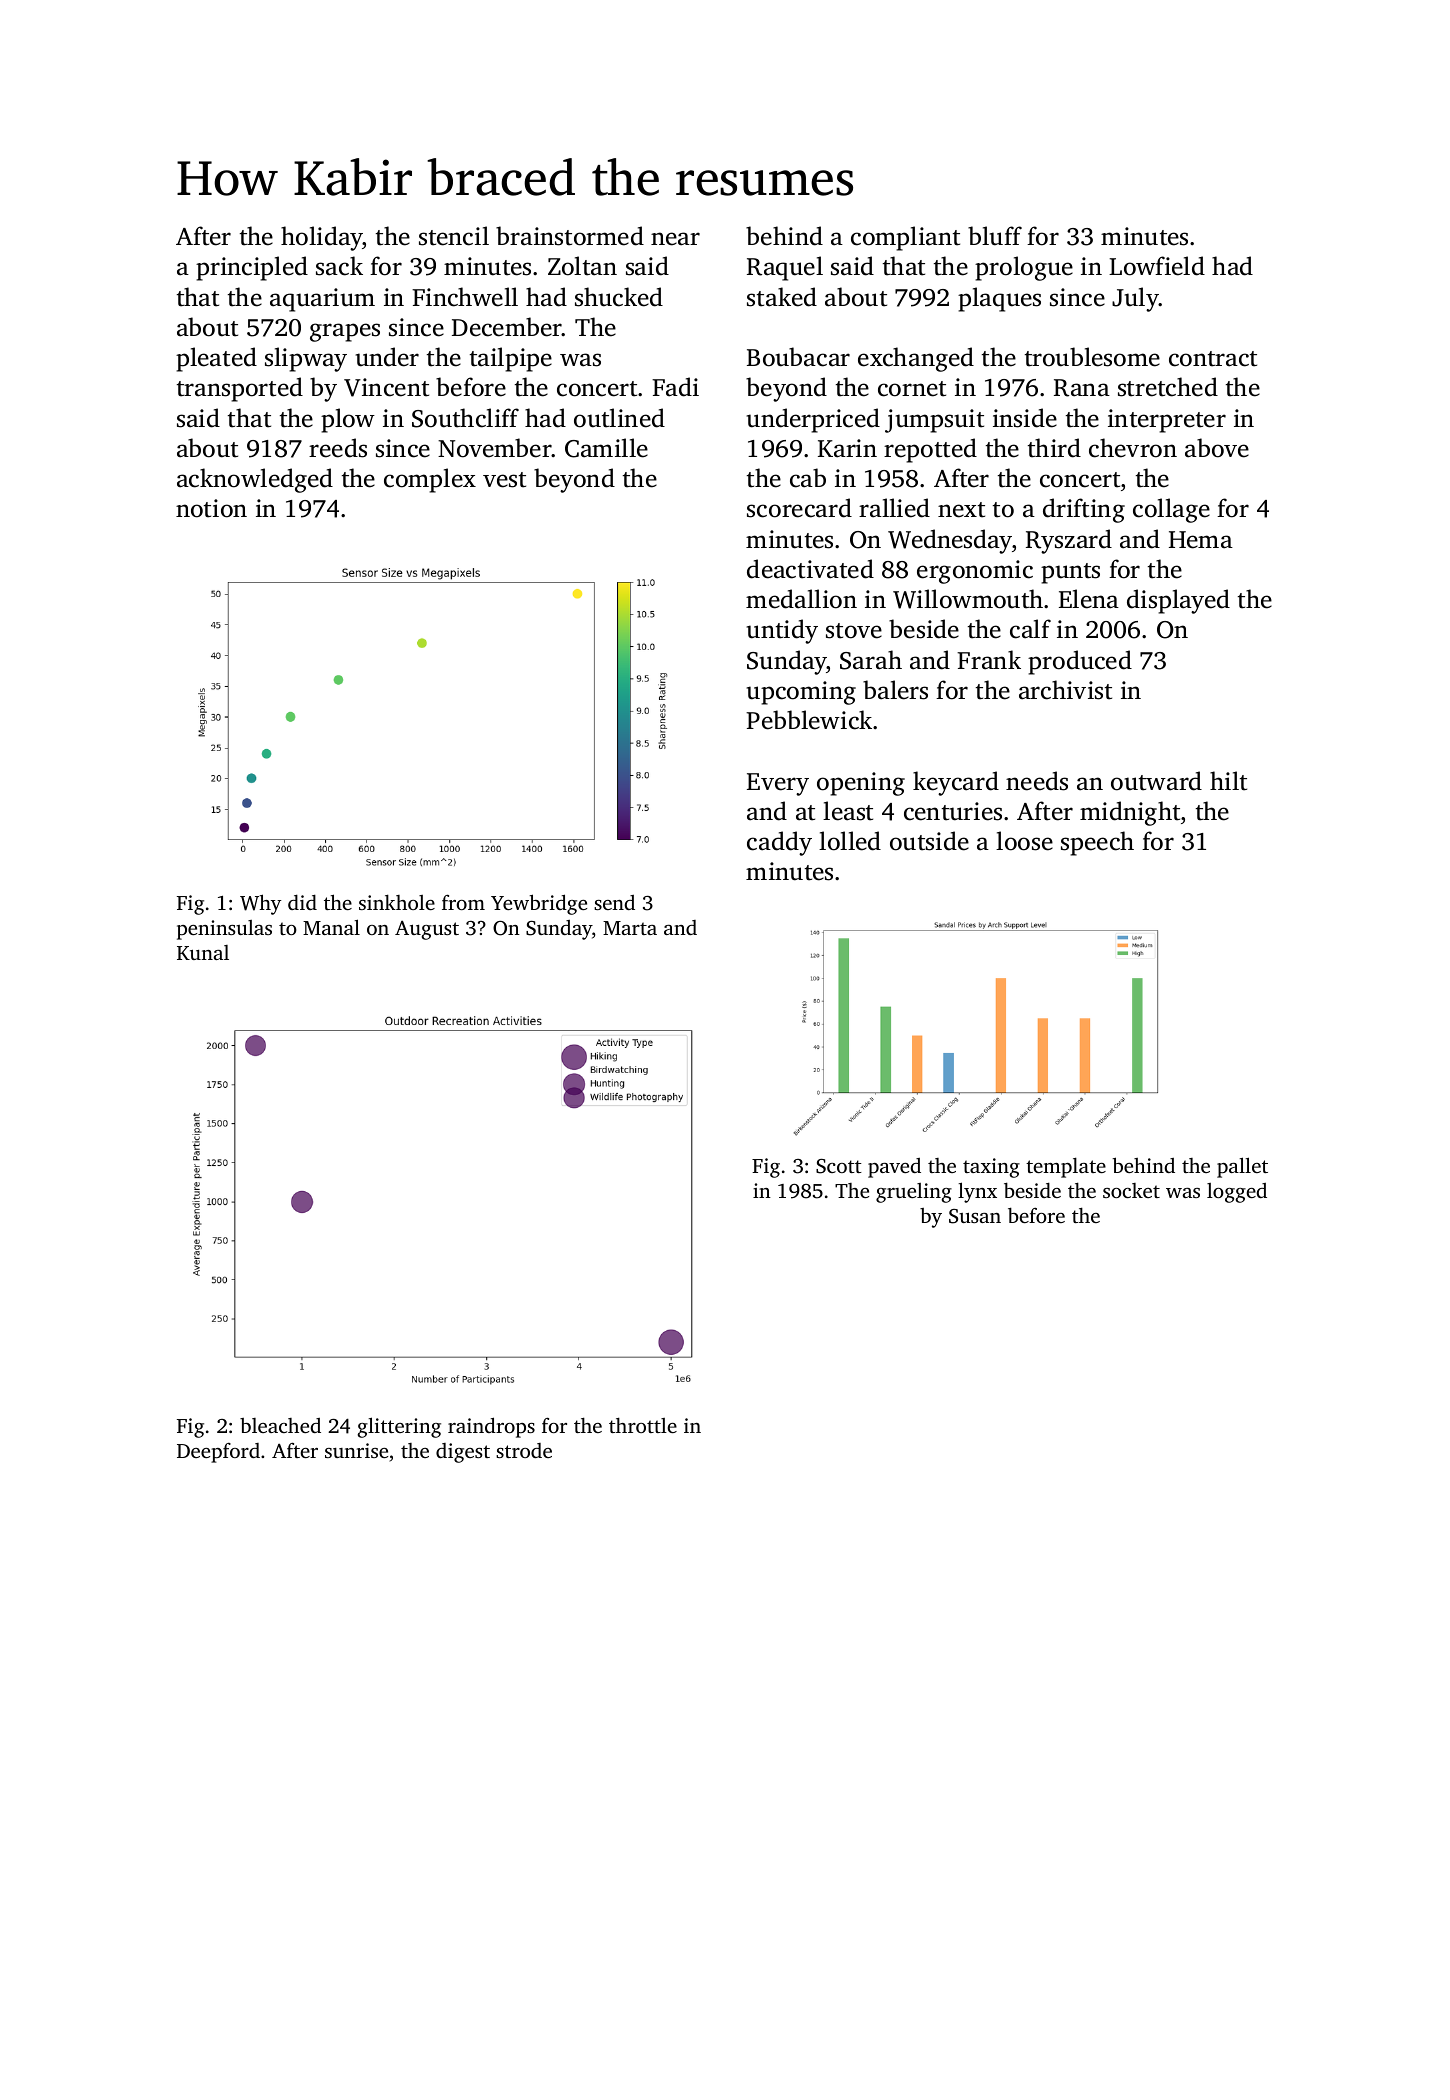  What do you see at coordinates (675, 239) in the screenshot?
I see `near` at bounding box center [675, 239].
